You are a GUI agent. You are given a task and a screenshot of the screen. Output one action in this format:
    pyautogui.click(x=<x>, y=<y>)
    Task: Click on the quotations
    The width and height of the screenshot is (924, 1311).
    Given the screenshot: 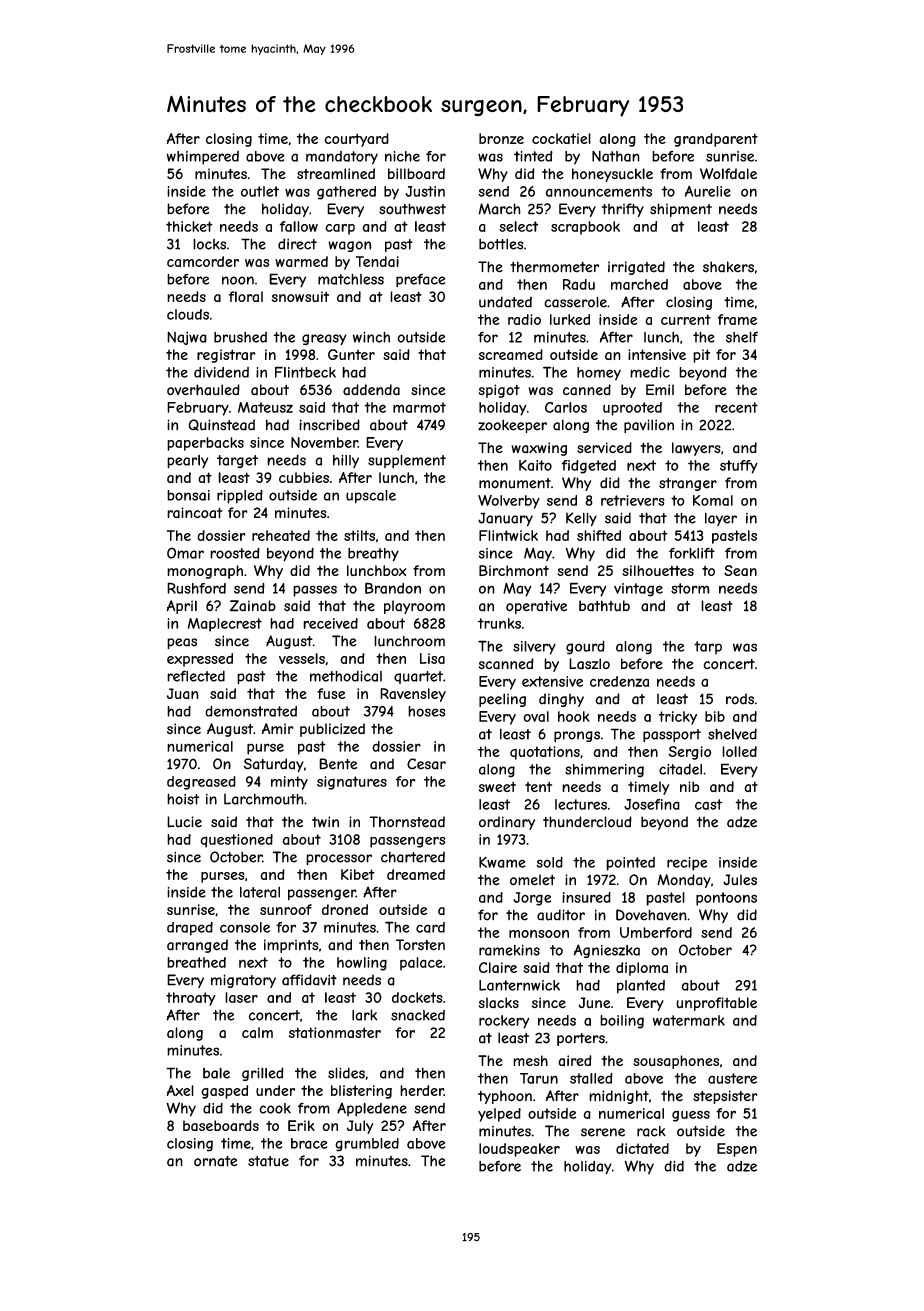 What is the action you would take?
    pyautogui.click(x=545, y=753)
